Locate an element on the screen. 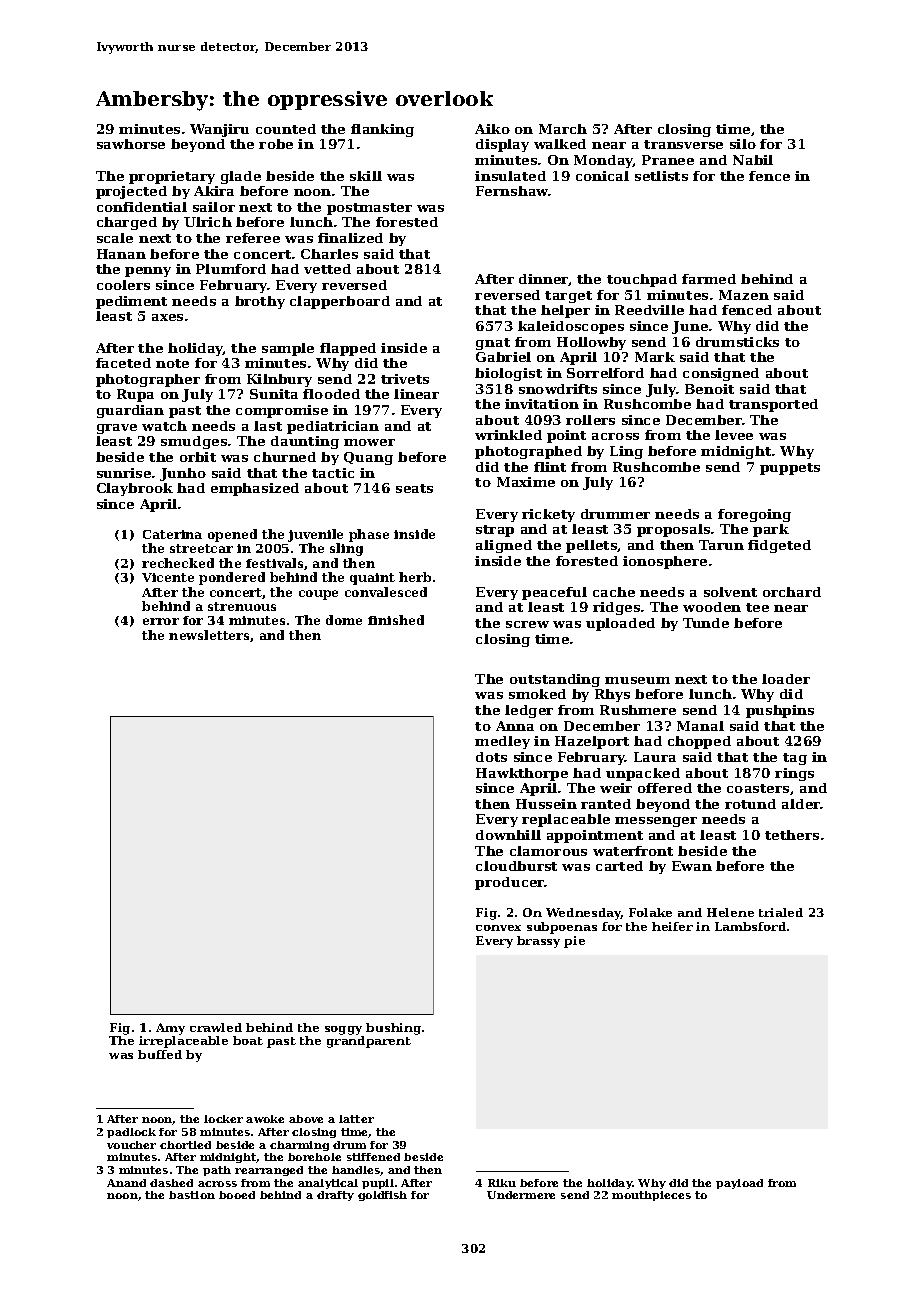 Image resolution: width=924 pixels, height=1308 pixels. loader is located at coordinates (786, 679).
